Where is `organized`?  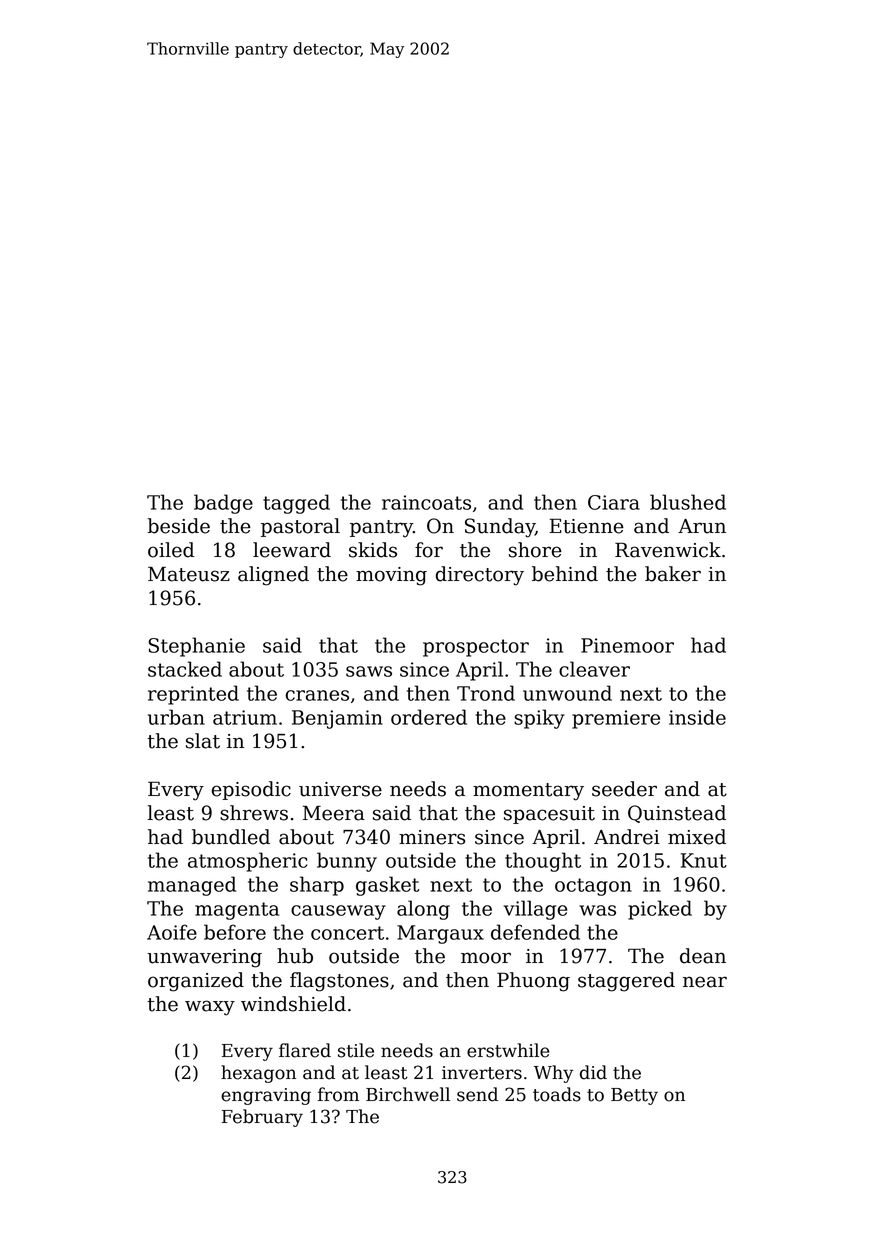 organized is located at coordinates (196, 982).
